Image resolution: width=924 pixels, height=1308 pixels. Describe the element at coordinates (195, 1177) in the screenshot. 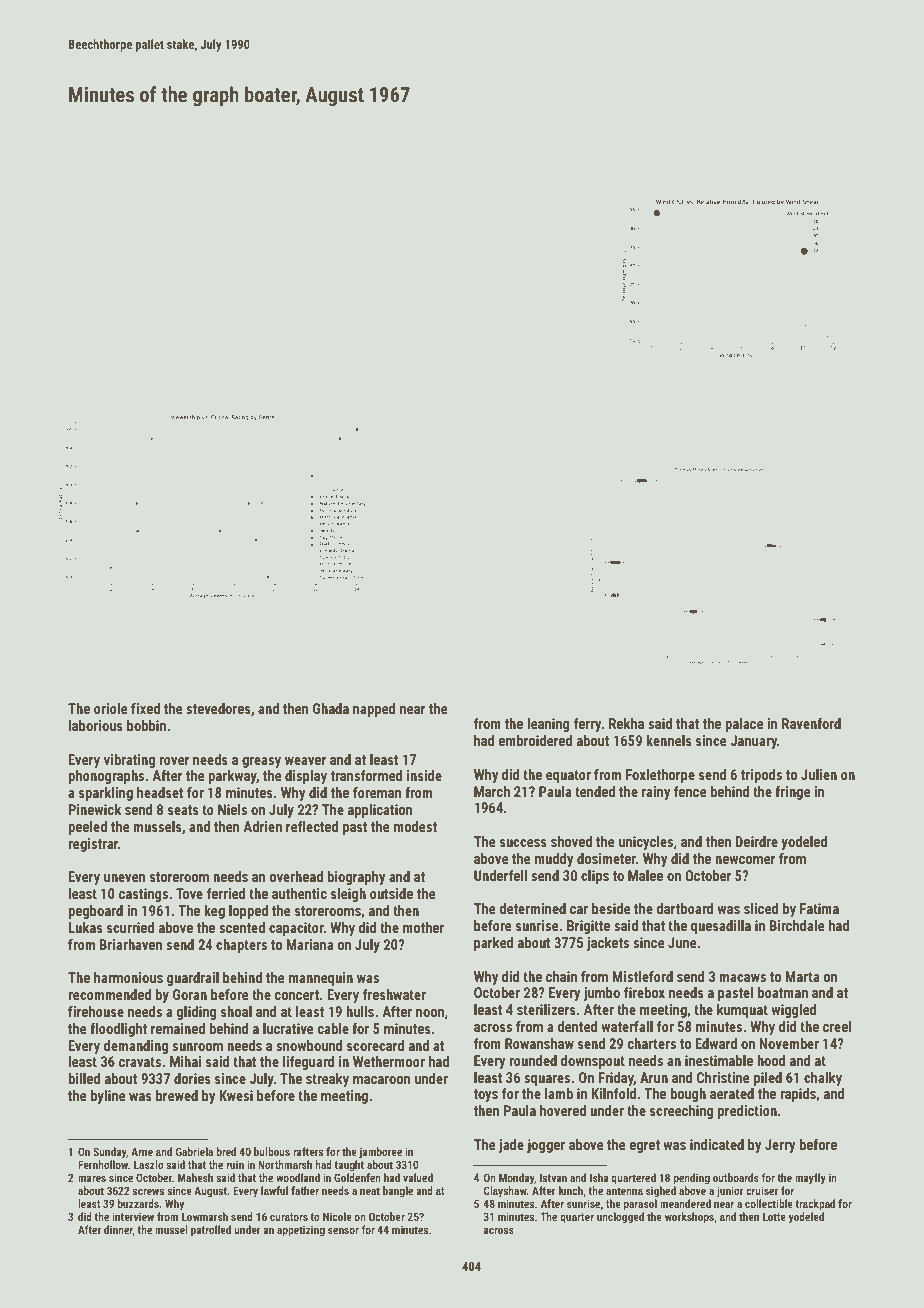

I see `Mahesh` at that location.
